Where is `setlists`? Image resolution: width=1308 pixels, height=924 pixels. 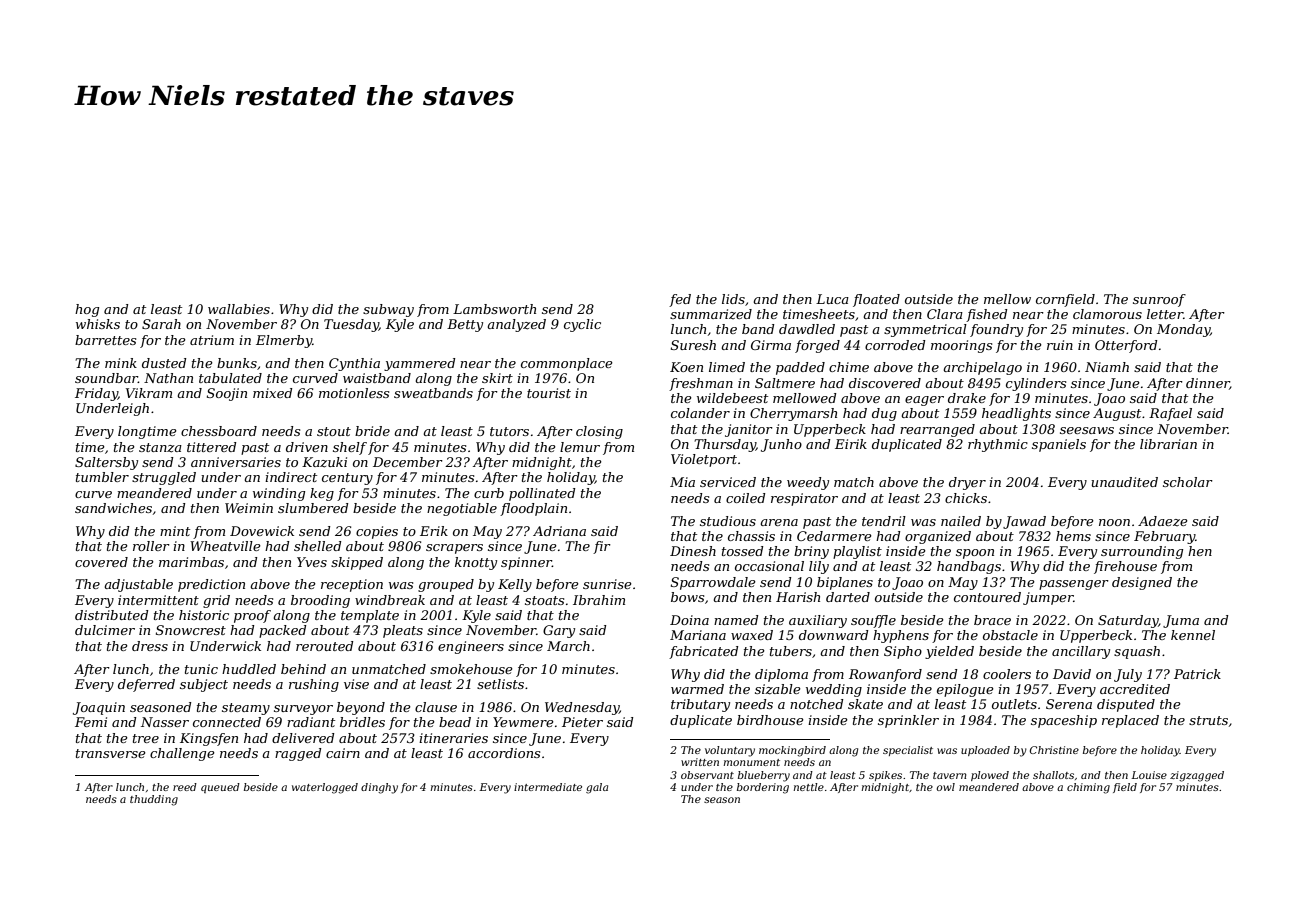
setlists is located at coordinates (500, 684).
